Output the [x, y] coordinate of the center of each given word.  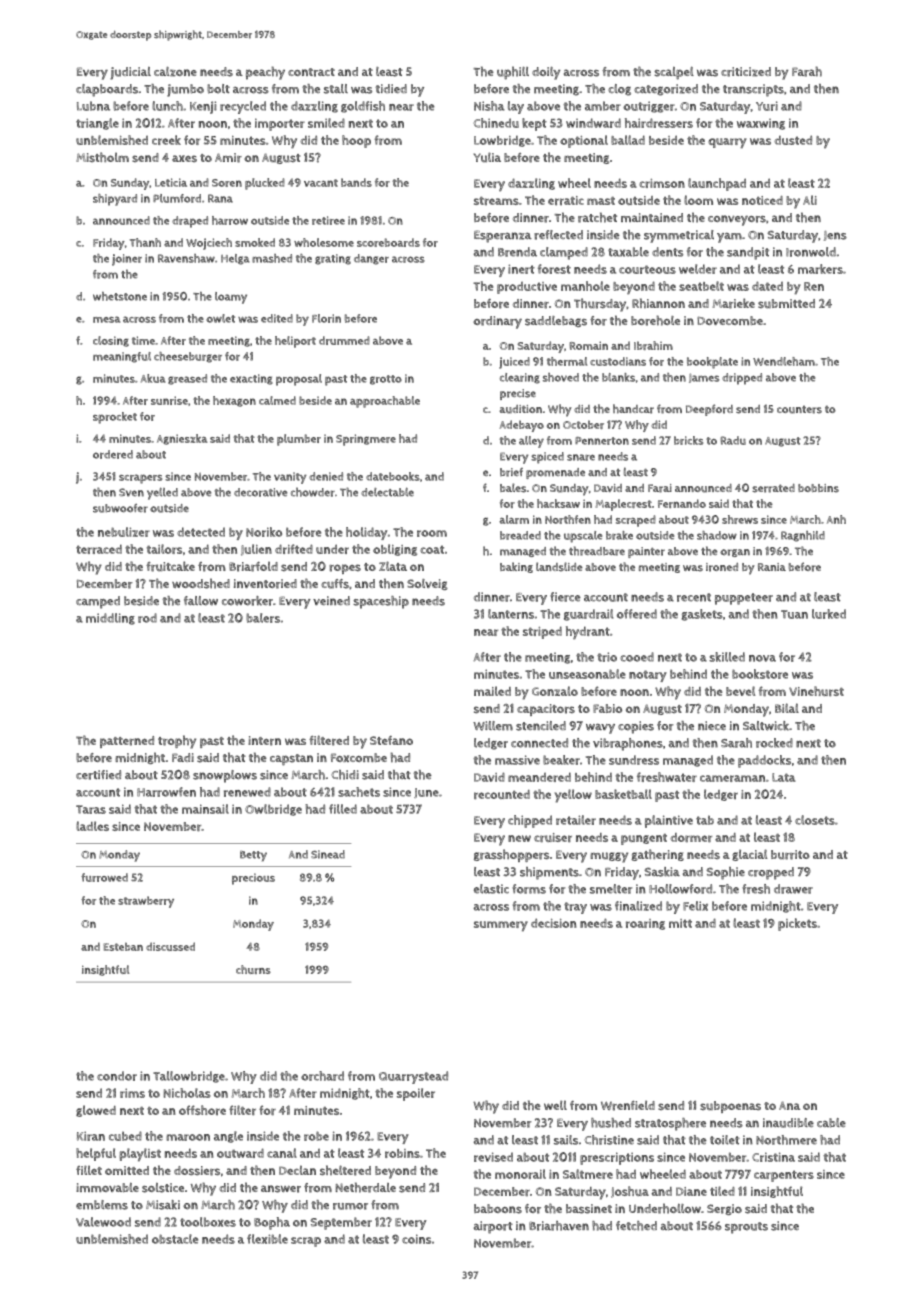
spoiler [416, 1094]
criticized [746, 72]
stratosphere [670, 1124]
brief [511, 472]
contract [311, 72]
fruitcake [170, 566]
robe [316, 1136]
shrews [740, 519]
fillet [89, 1170]
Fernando [682, 503]
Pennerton [602, 441]
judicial [130, 73]
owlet [220, 318]
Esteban [123, 947]
